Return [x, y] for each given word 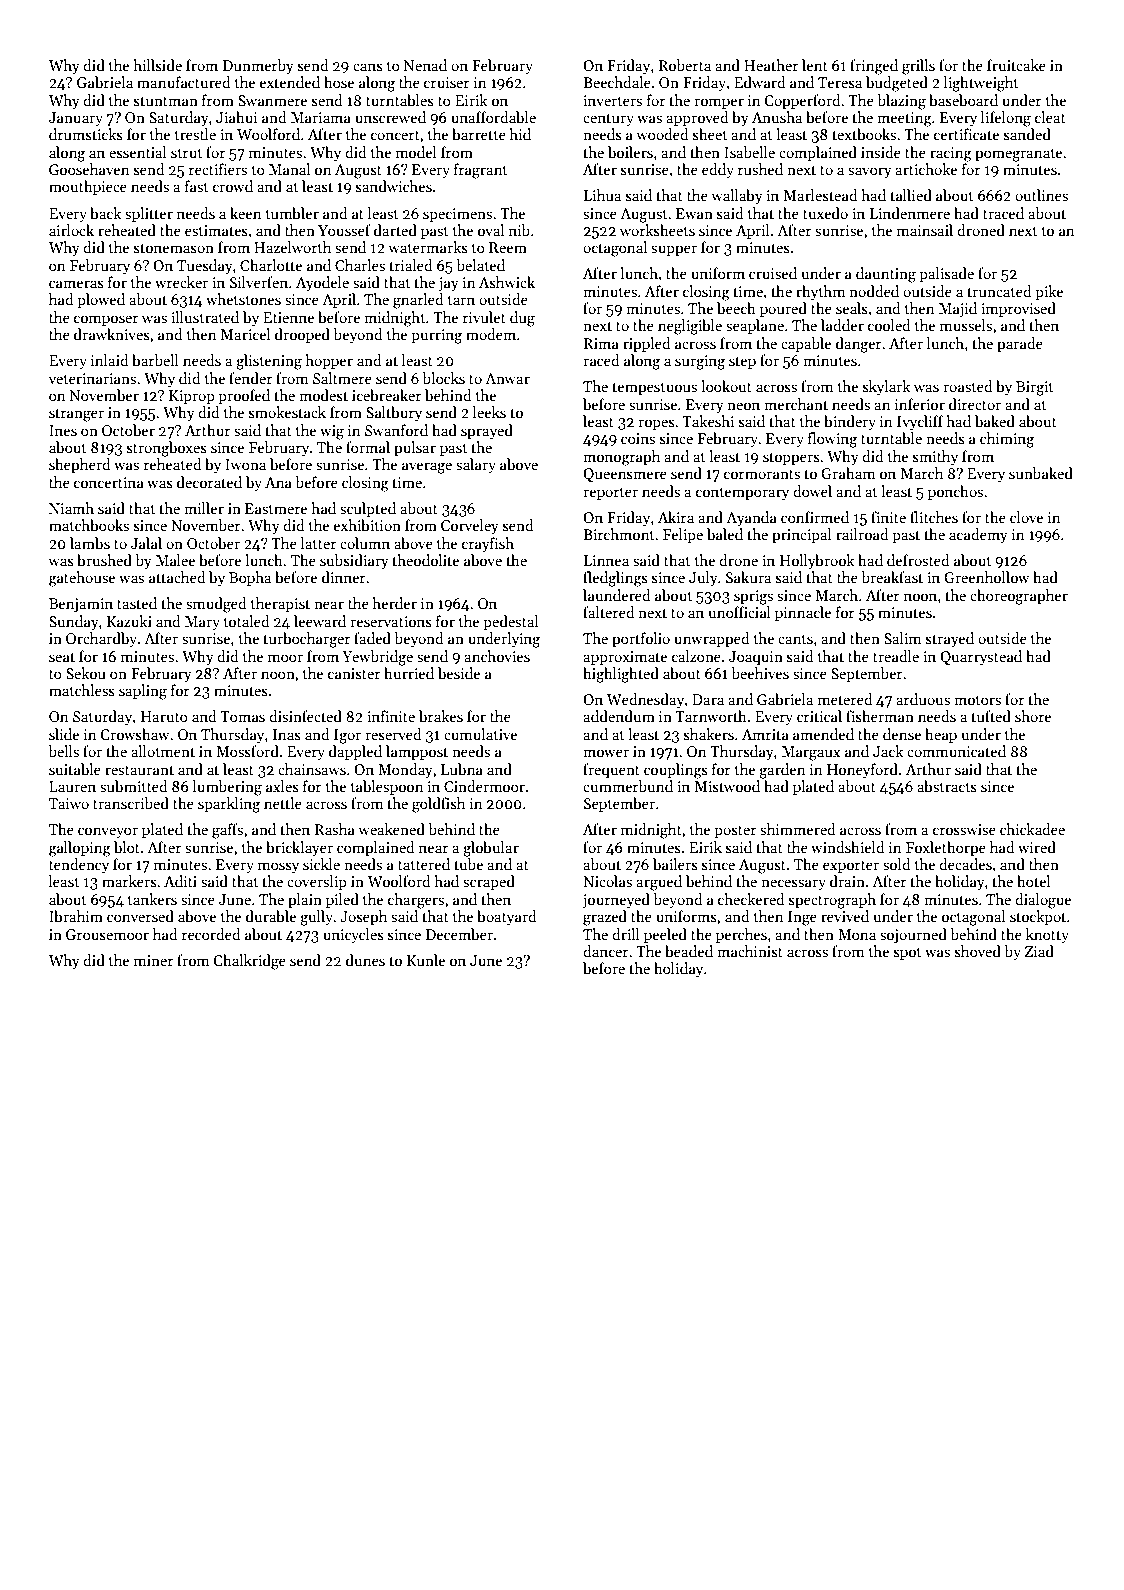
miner [154, 960]
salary [476, 465]
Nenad [425, 65]
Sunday [73, 622]
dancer [606, 951]
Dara [708, 699]
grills [918, 67]
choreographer [1019, 597]
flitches [934, 517]
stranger [76, 415]
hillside [157, 65]
